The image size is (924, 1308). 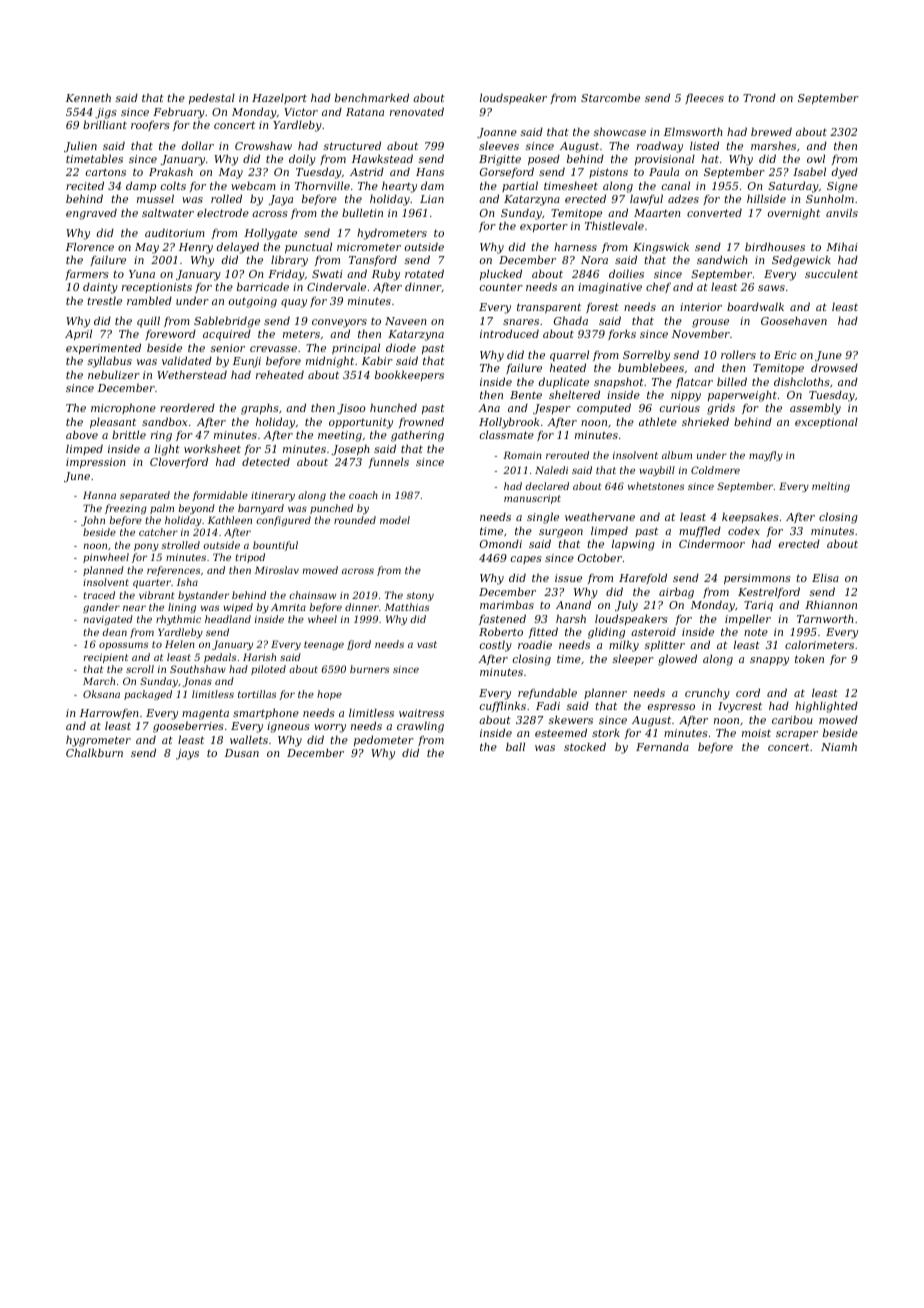 What do you see at coordinates (103, 571) in the page?
I see `planned` at bounding box center [103, 571].
